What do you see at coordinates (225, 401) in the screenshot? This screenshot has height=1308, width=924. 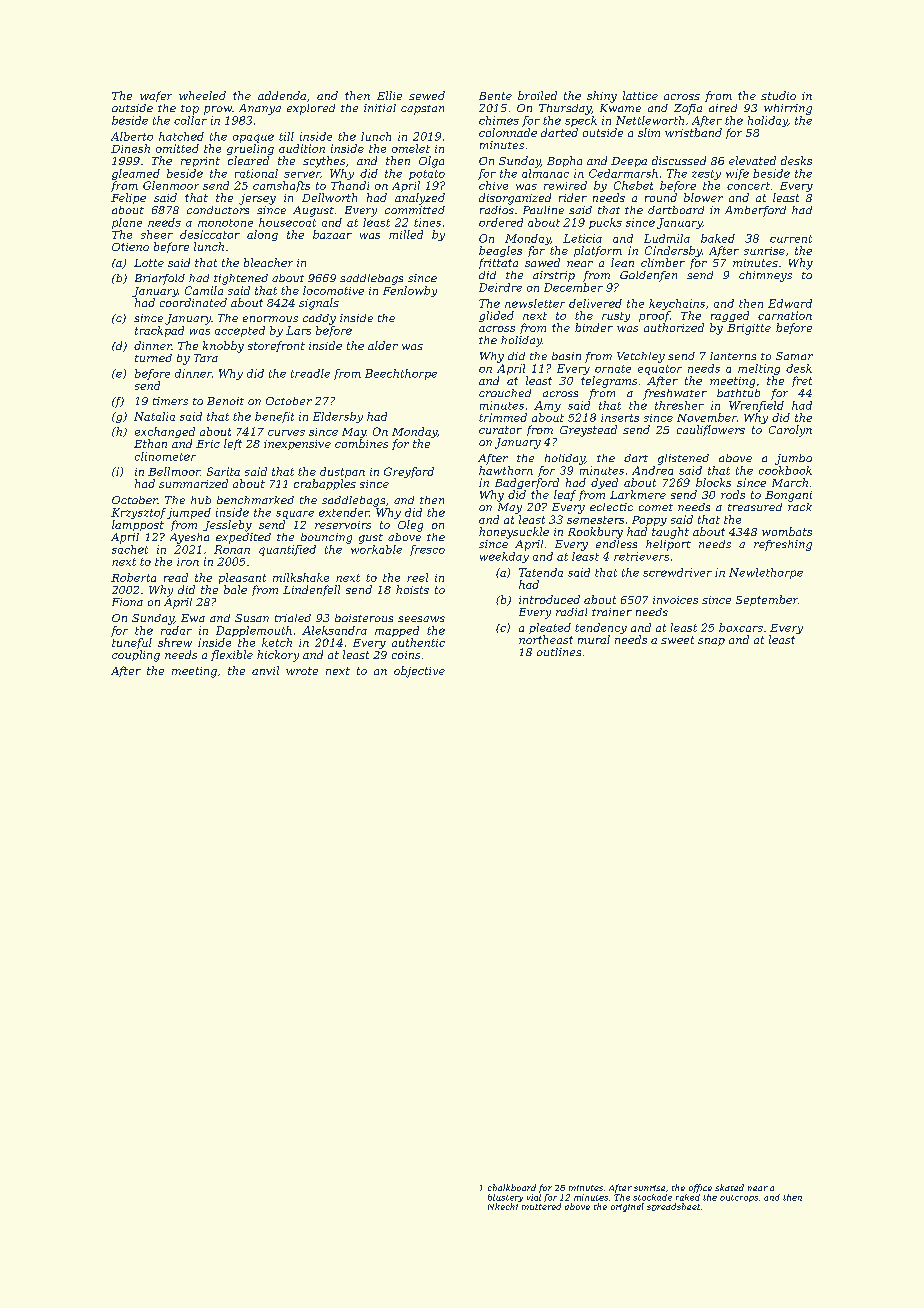 I see `Benoit` at bounding box center [225, 401].
